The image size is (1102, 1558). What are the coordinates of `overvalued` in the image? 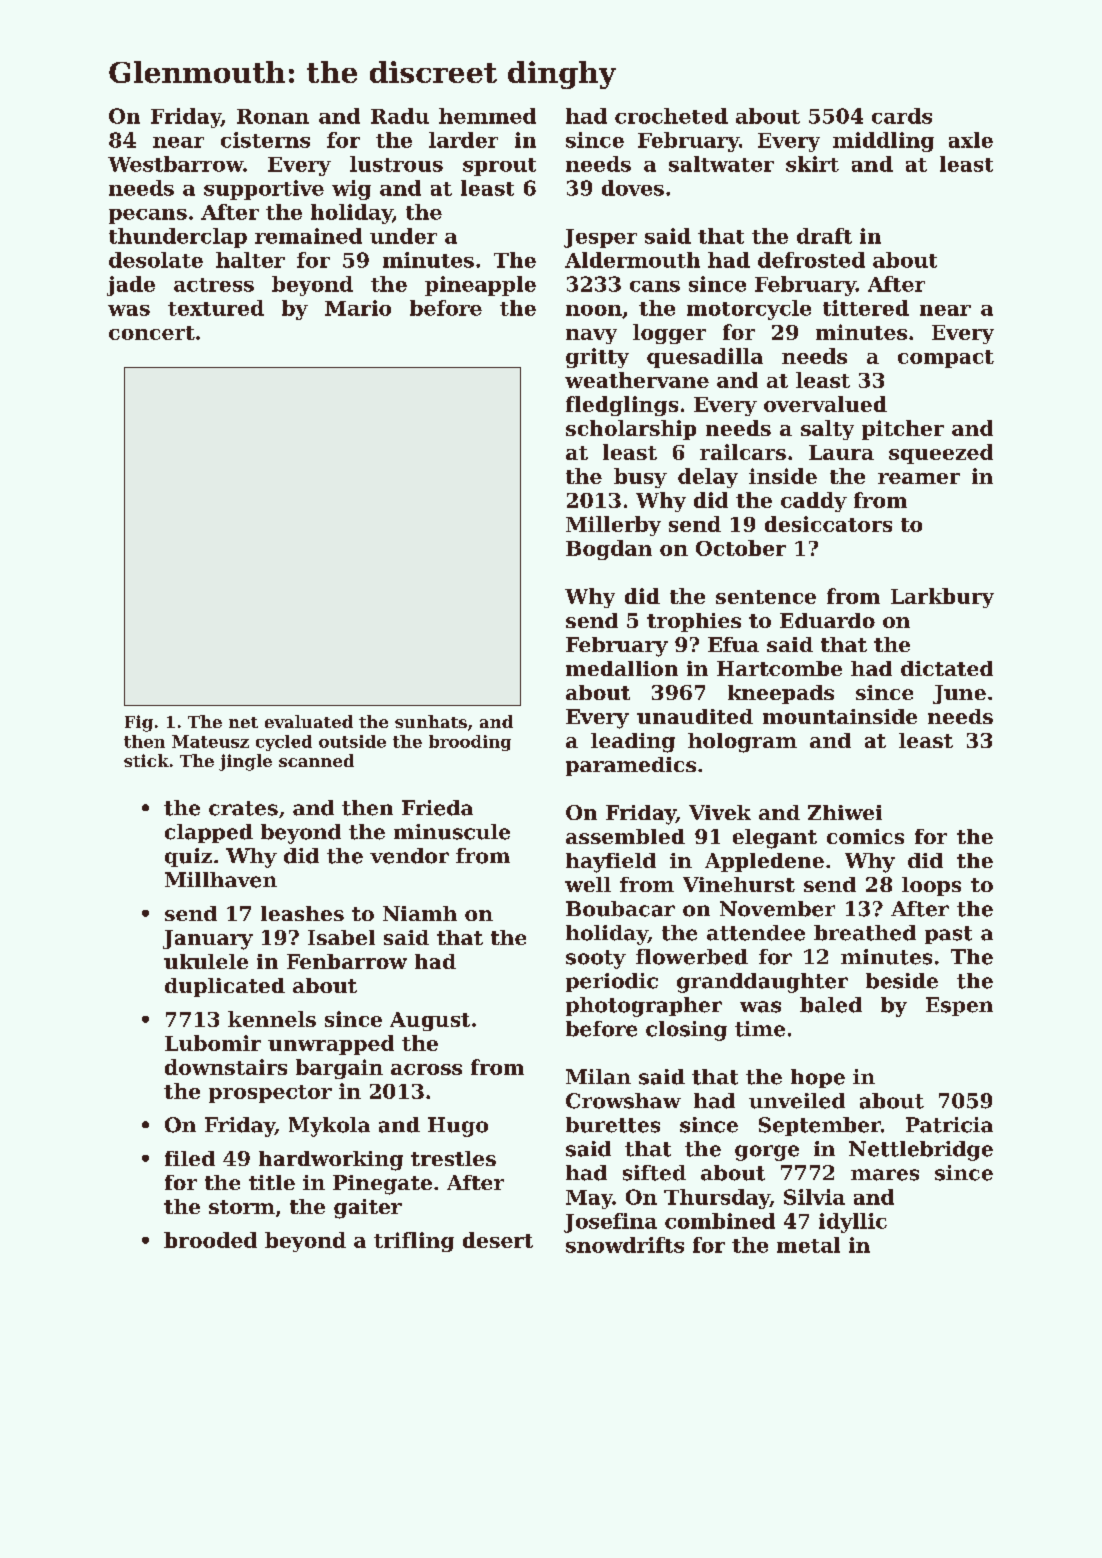 It's located at (825, 404).
